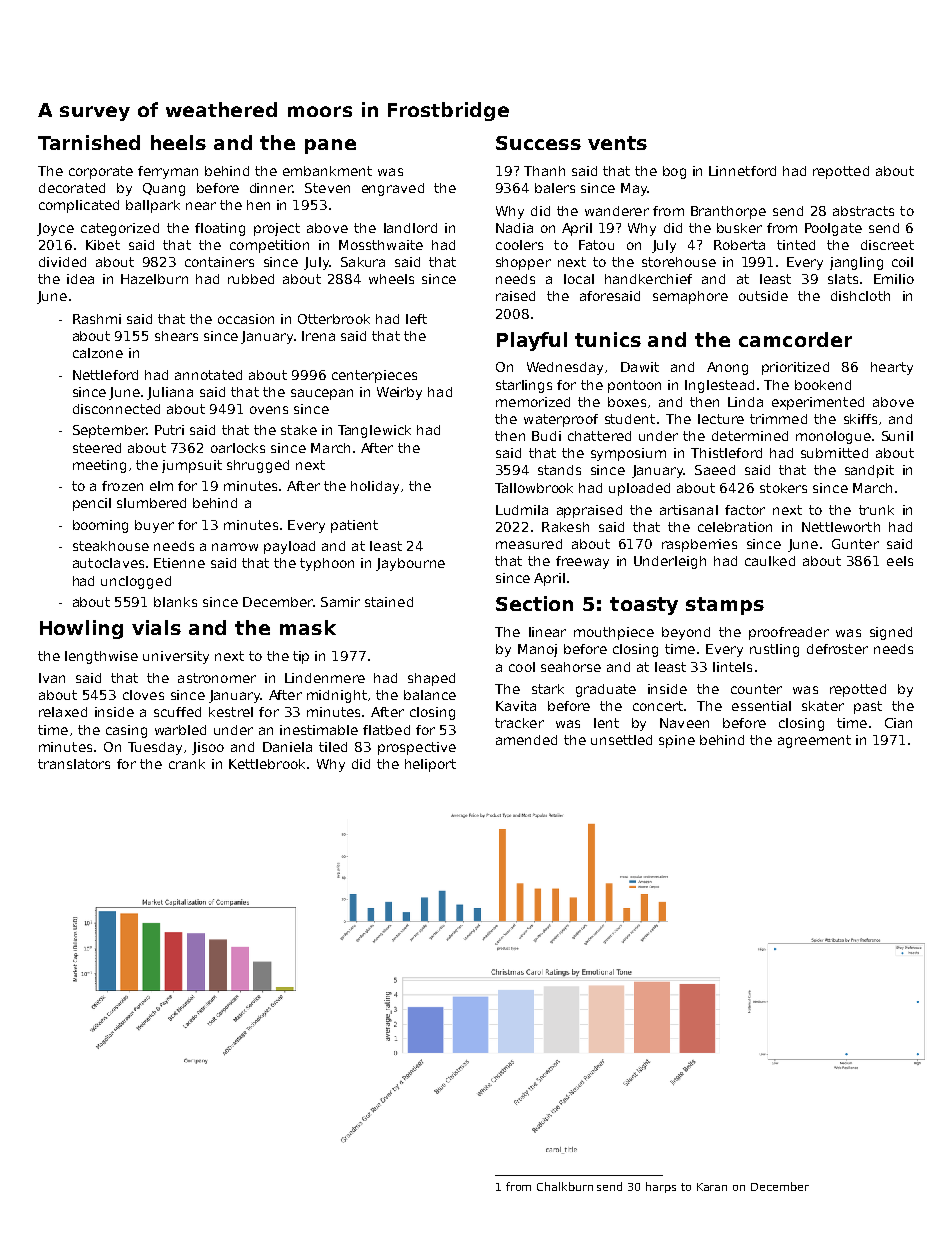 The image size is (952, 1233). I want to click on Chalkburn, so click(565, 1186).
